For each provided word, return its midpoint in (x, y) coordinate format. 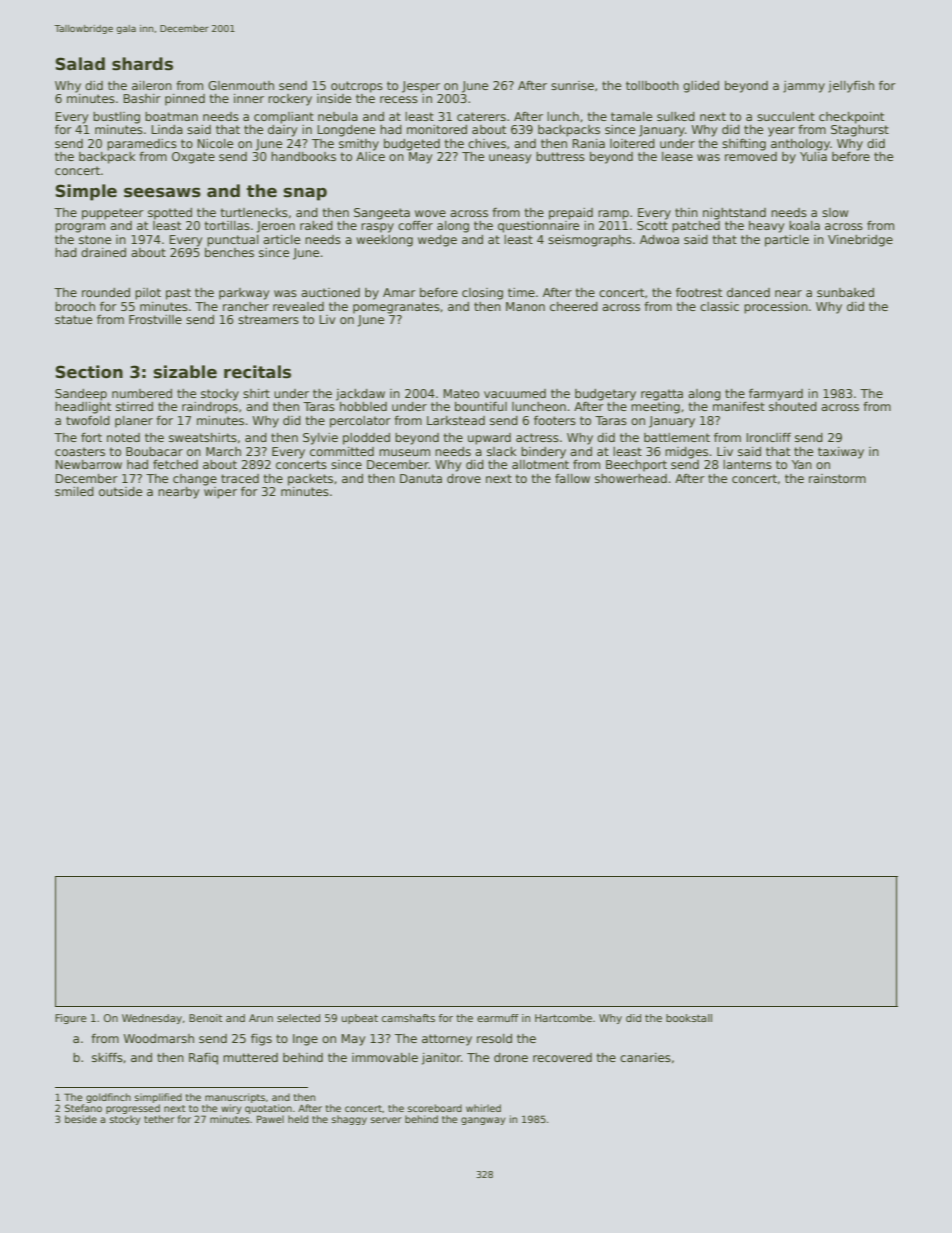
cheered (574, 306)
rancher (246, 306)
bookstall (689, 1018)
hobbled (363, 406)
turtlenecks (254, 212)
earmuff (497, 1018)
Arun (261, 1018)
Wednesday (152, 1019)
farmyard (776, 395)
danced (748, 292)
